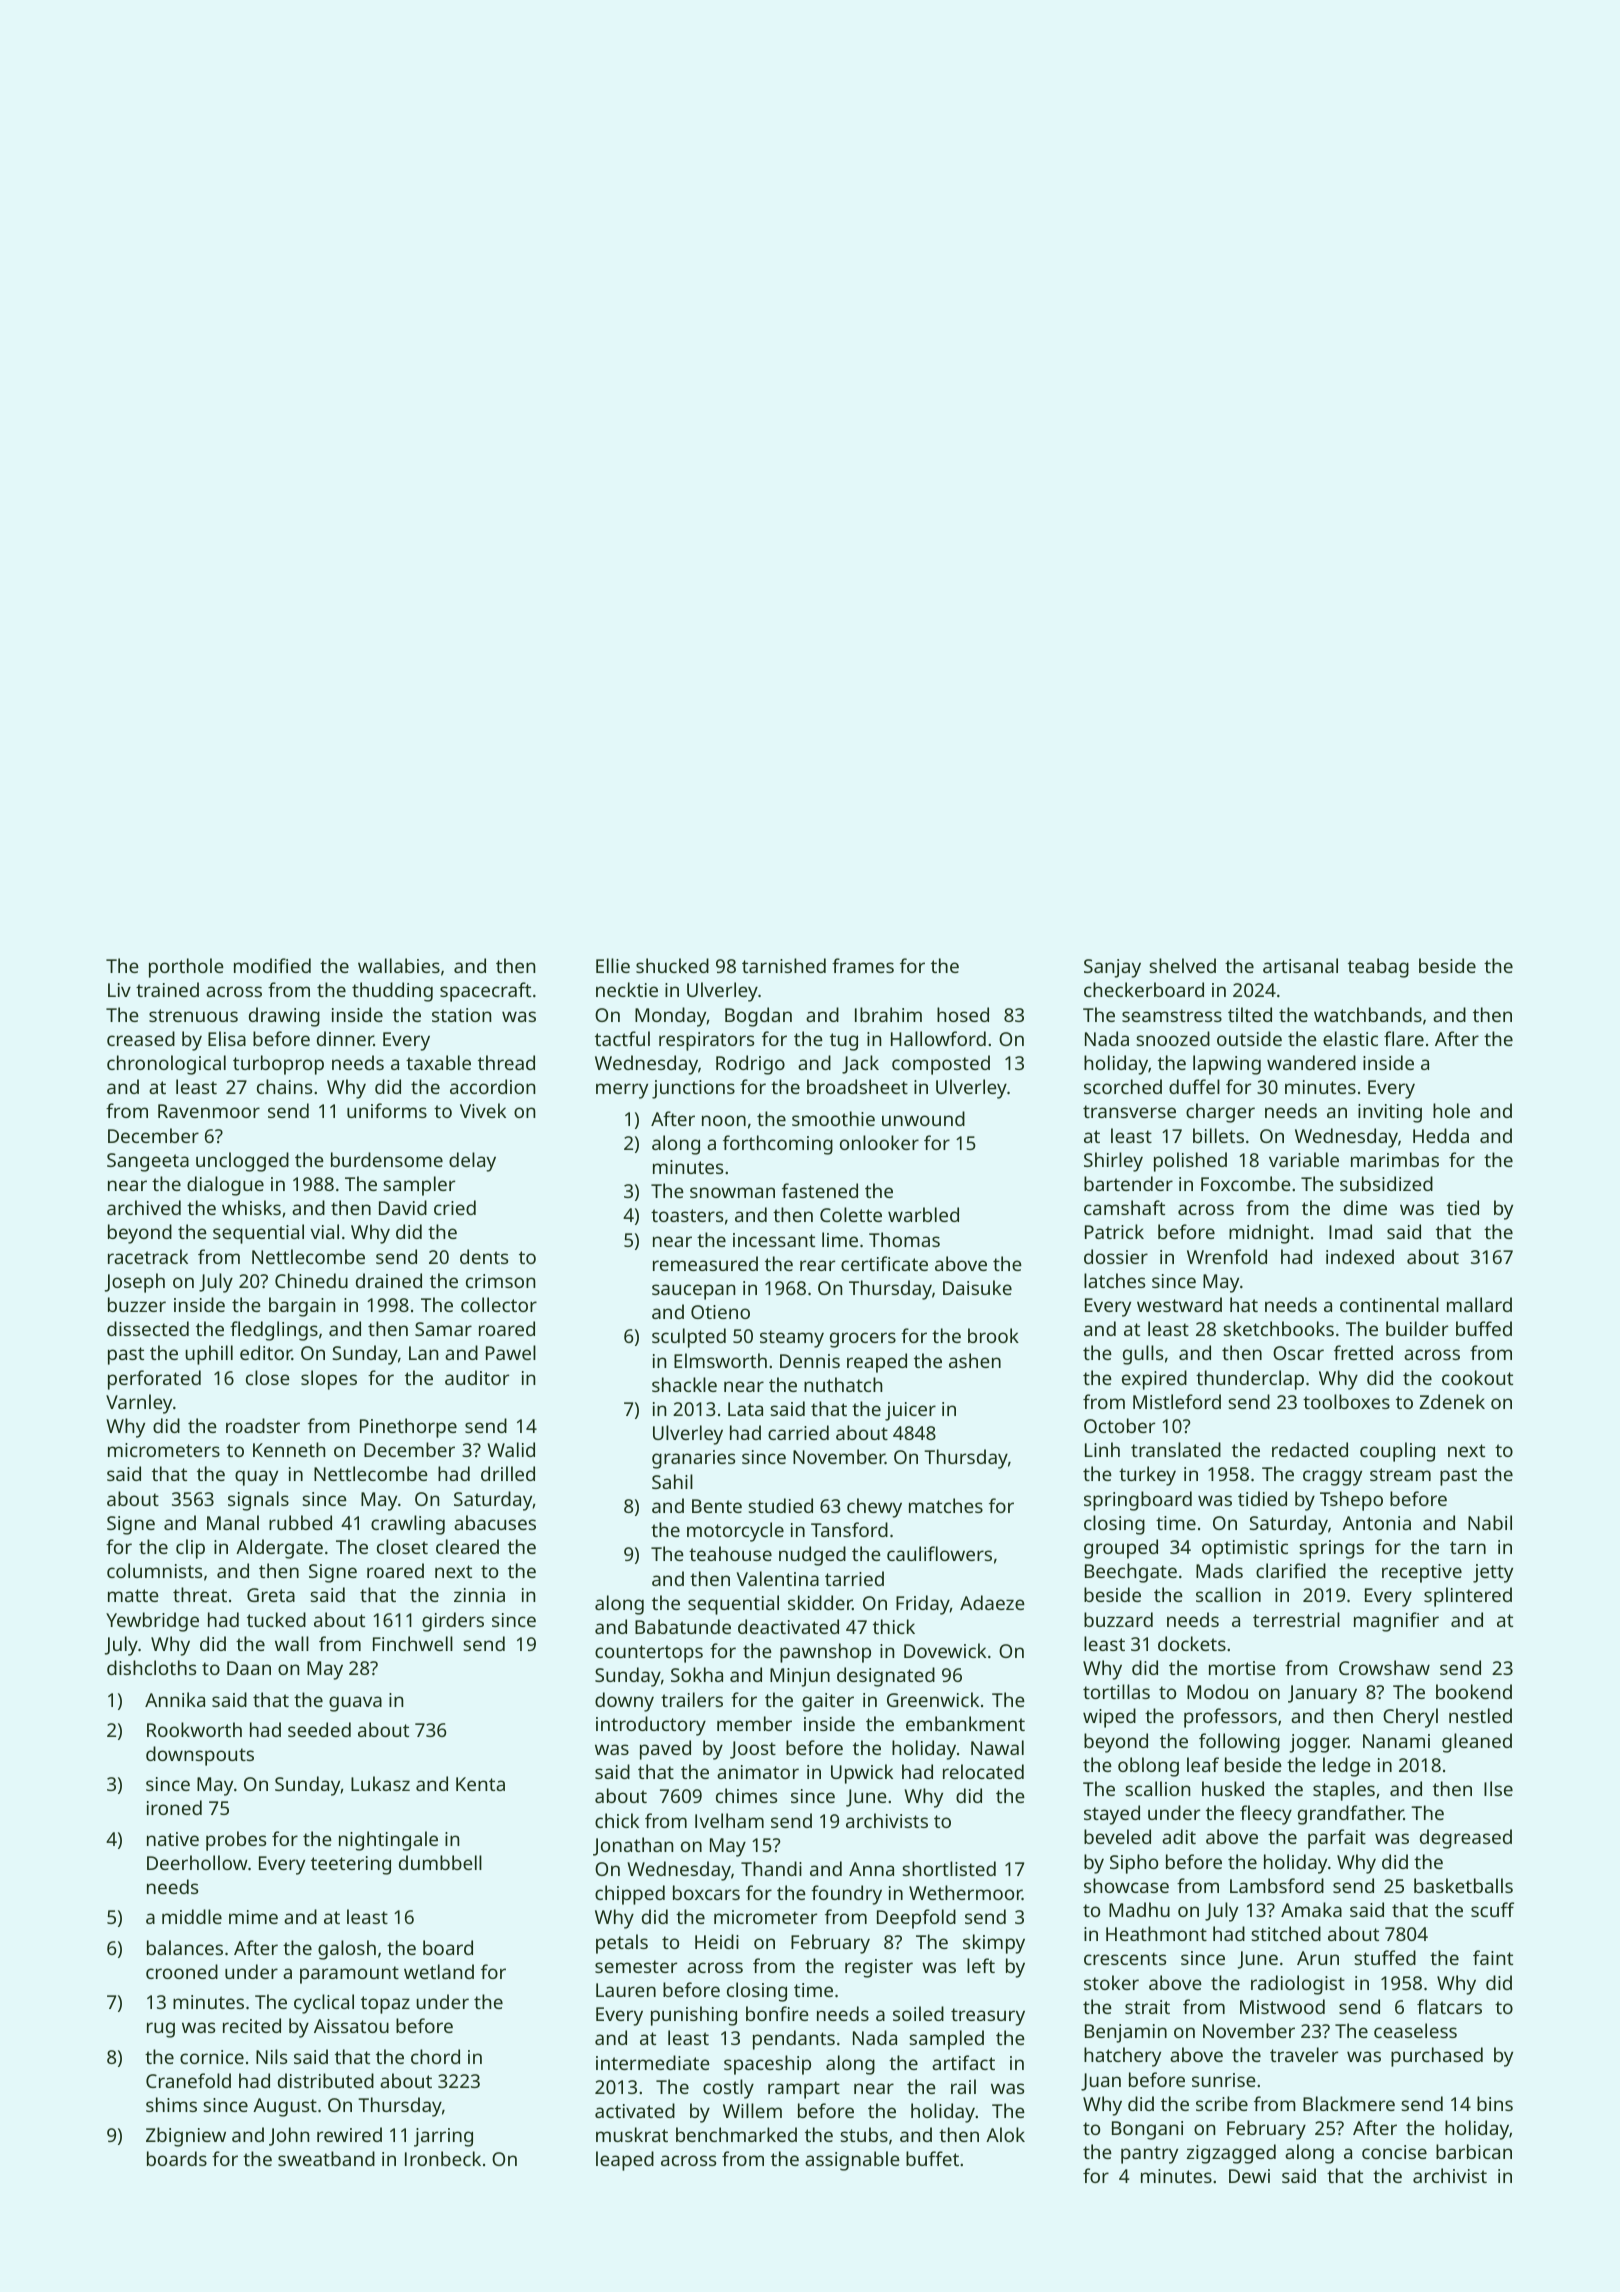 The image size is (1620, 2292). I want to click on snowman, so click(732, 1192).
